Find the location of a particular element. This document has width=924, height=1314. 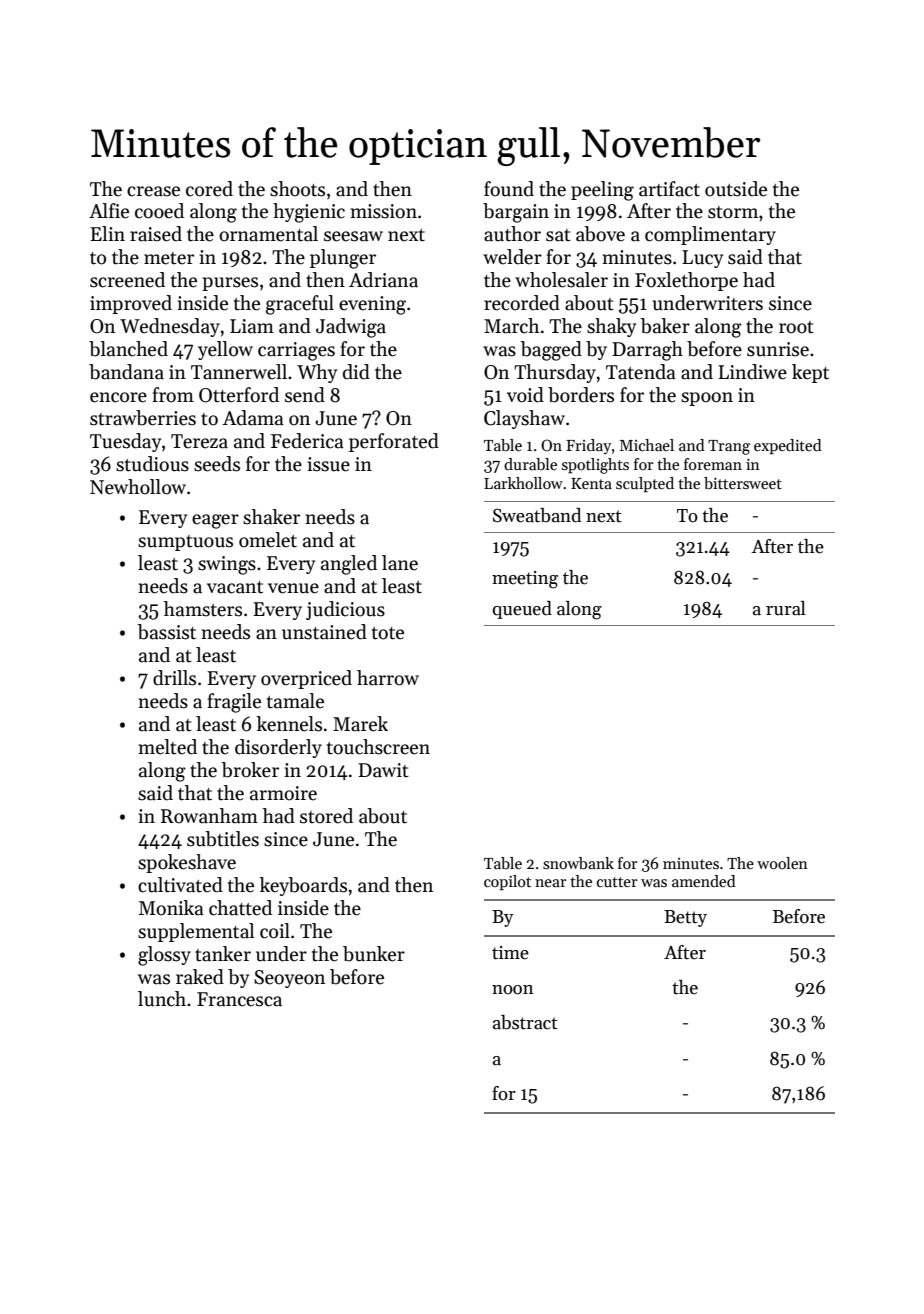

shoots is located at coordinates (297, 189).
